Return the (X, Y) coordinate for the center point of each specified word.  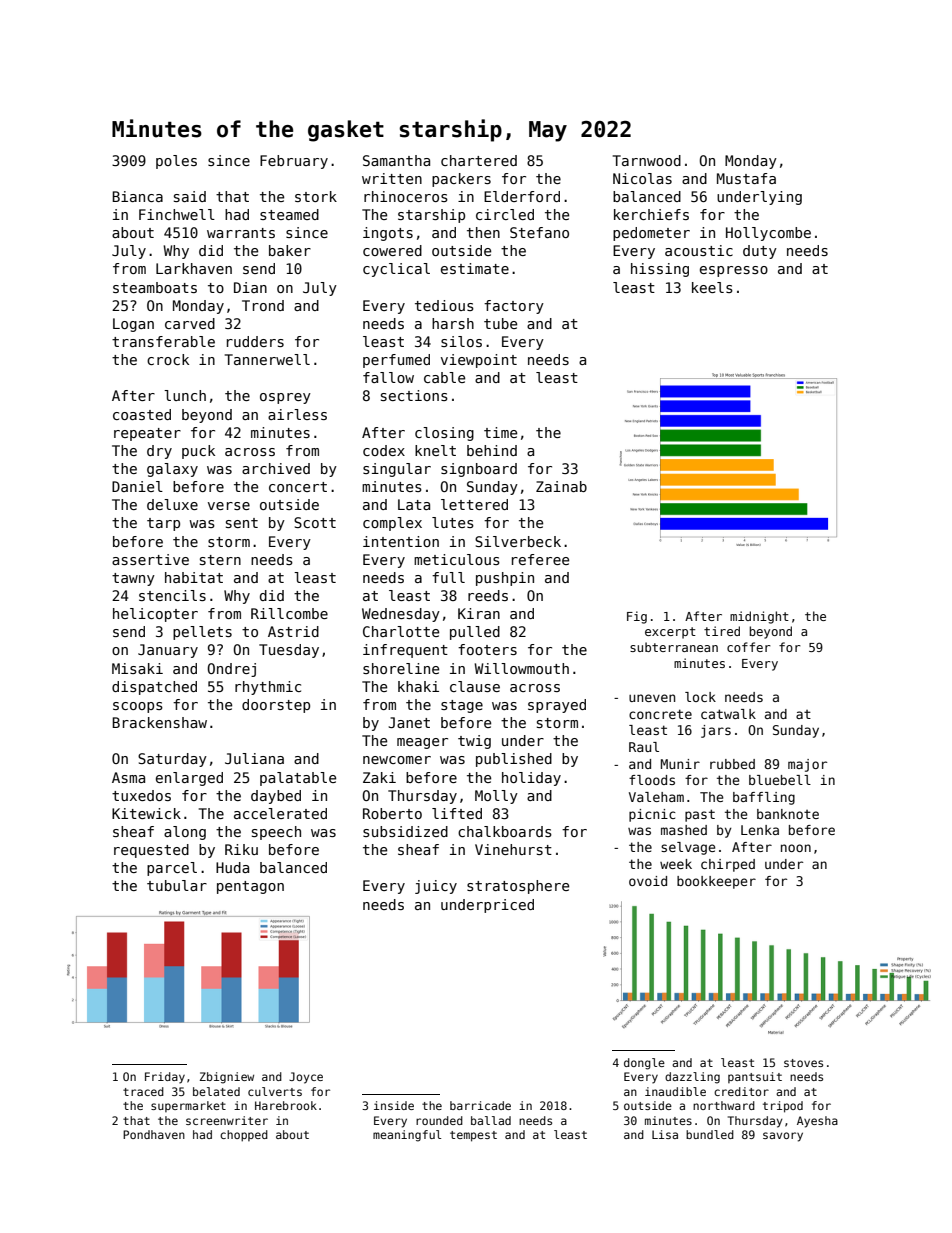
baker (290, 250)
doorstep (276, 706)
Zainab (561, 486)
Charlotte (401, 631)
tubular (177, 885)
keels (712, 287)
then (483, 232)
